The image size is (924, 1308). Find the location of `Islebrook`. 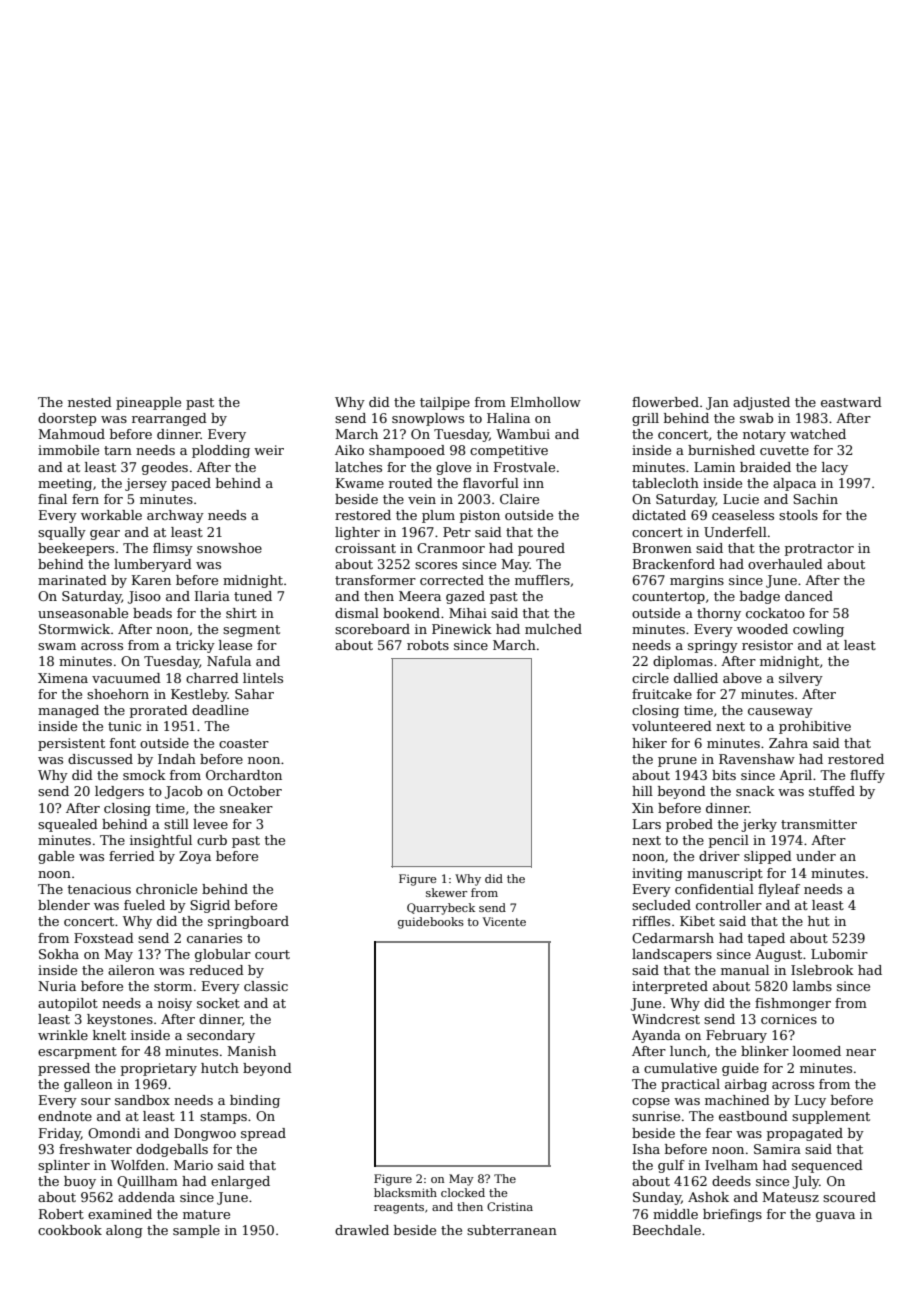

Islebrook is located at coordinates (822, 970).
